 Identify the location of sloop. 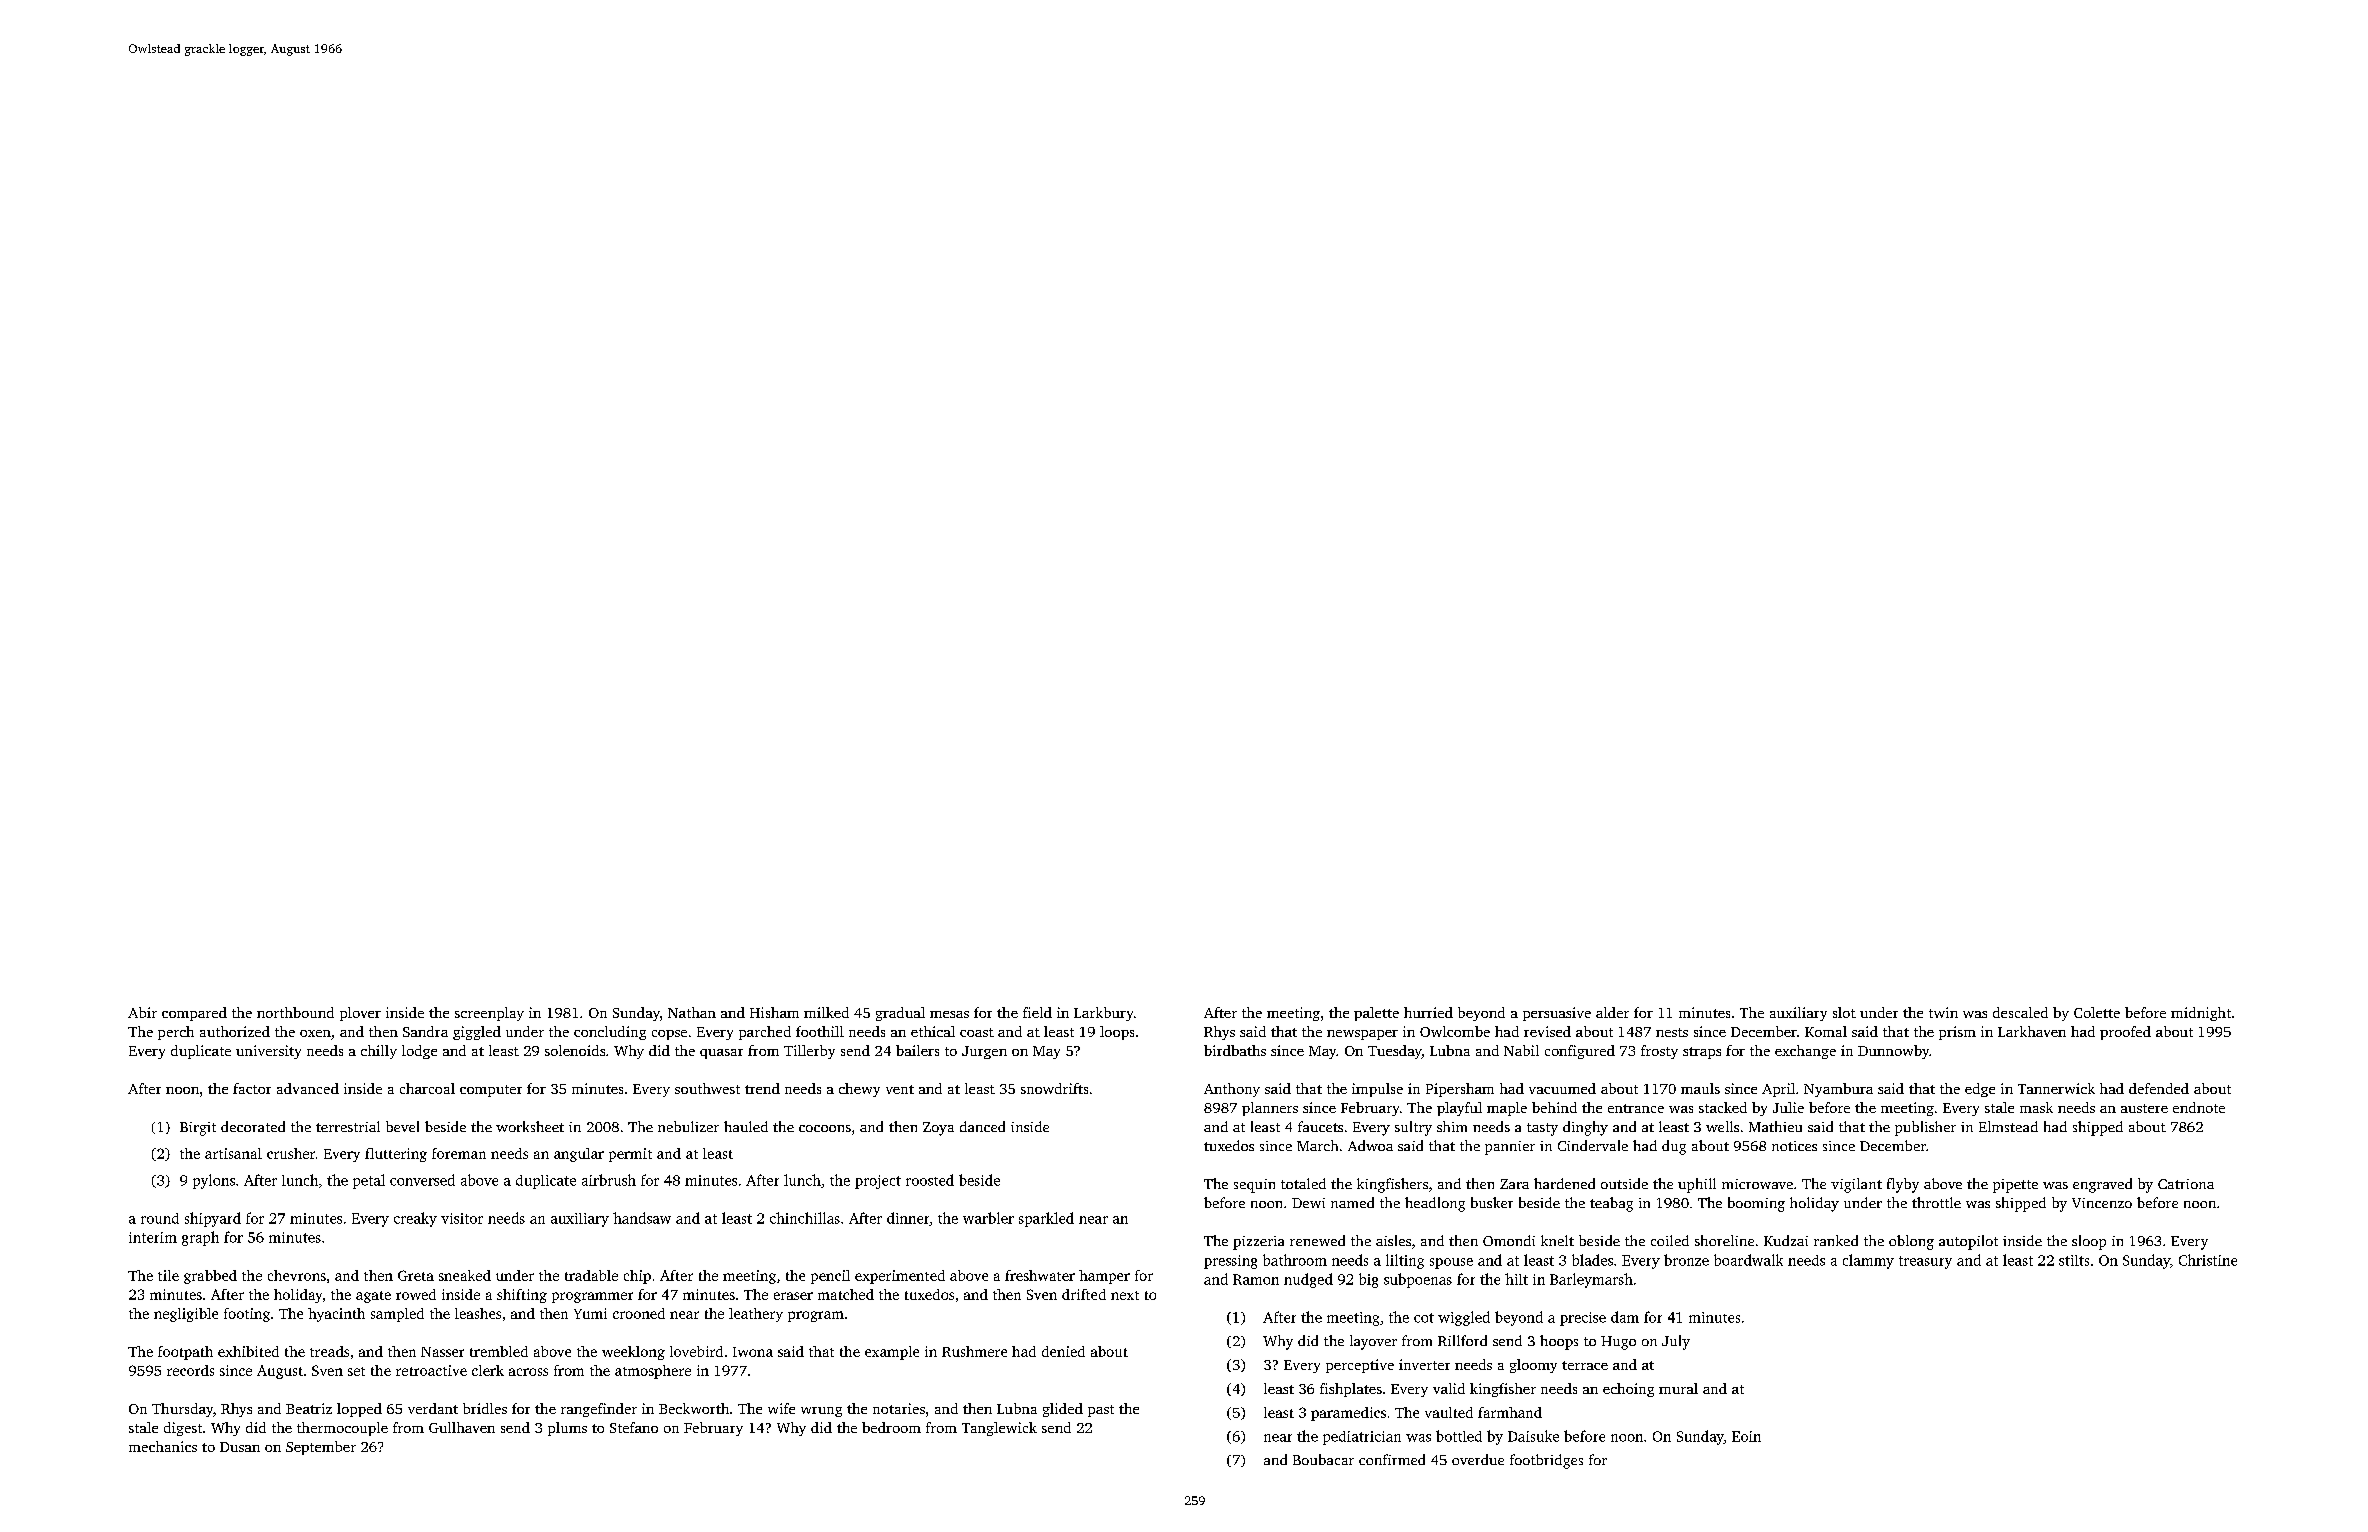
(2089, 1242).
